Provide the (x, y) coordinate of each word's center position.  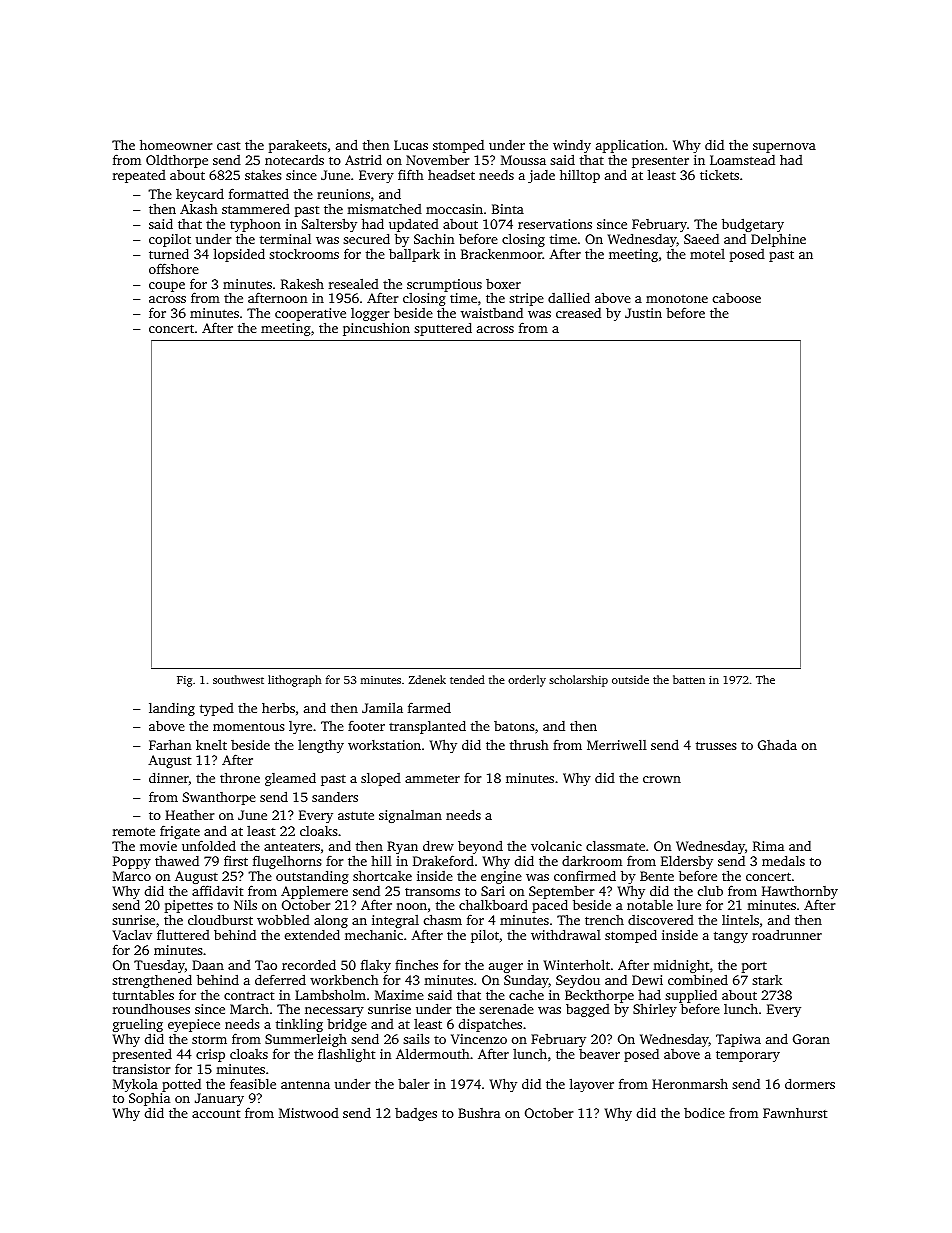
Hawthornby (800, 892)
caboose (737, 298)
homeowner (176, 144)
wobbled (283, 919)
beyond (480, 847)
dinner (169, 777)
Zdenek (427, 679)
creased (578, 313)
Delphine (778, 240)
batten (689, 679)
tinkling (299, 1026)
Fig (184, 681)
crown (662, 779)
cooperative (310, 315)
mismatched (384, 209)
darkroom (592, 860)
